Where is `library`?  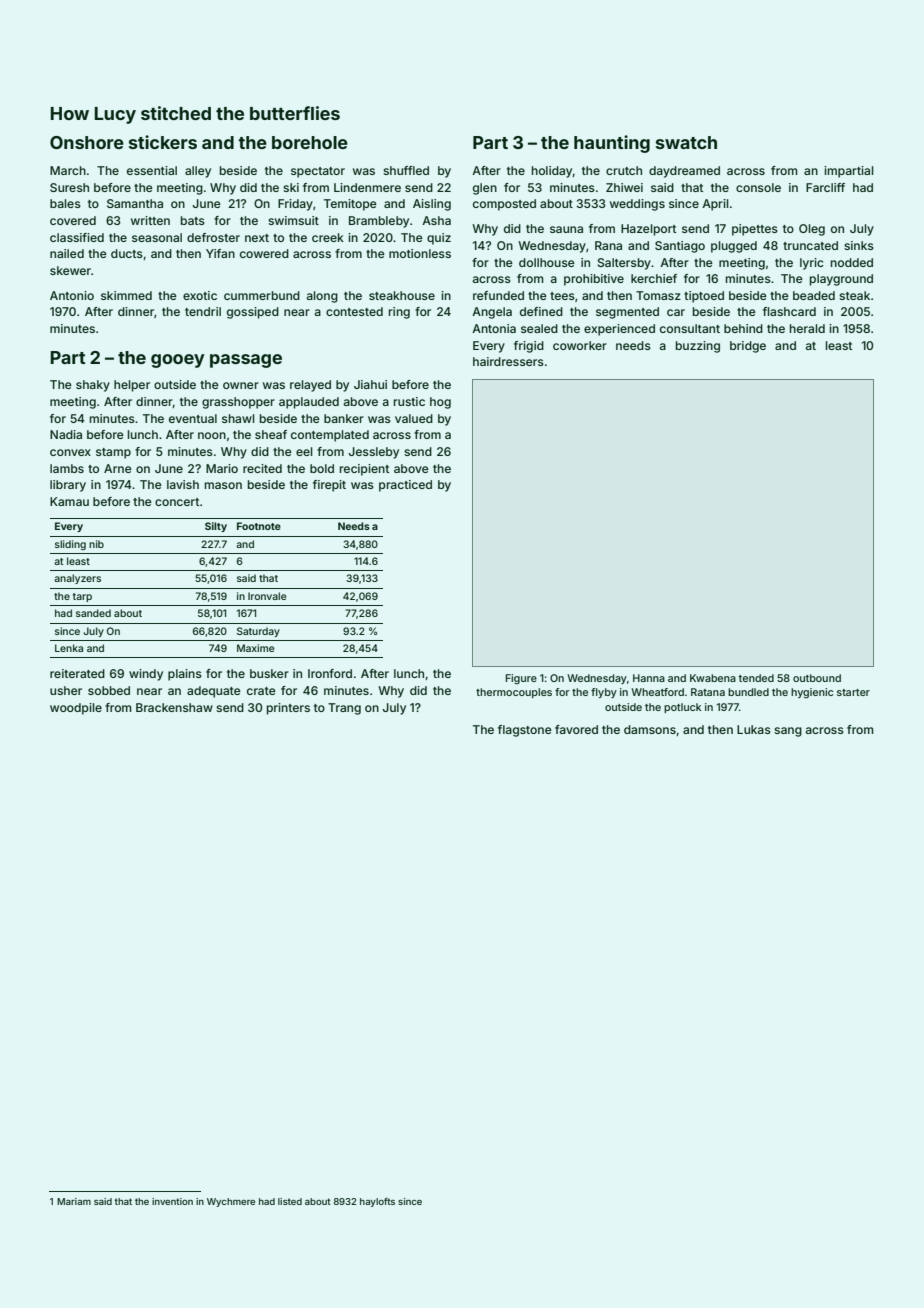
library is located at coordinates (68, 486).
